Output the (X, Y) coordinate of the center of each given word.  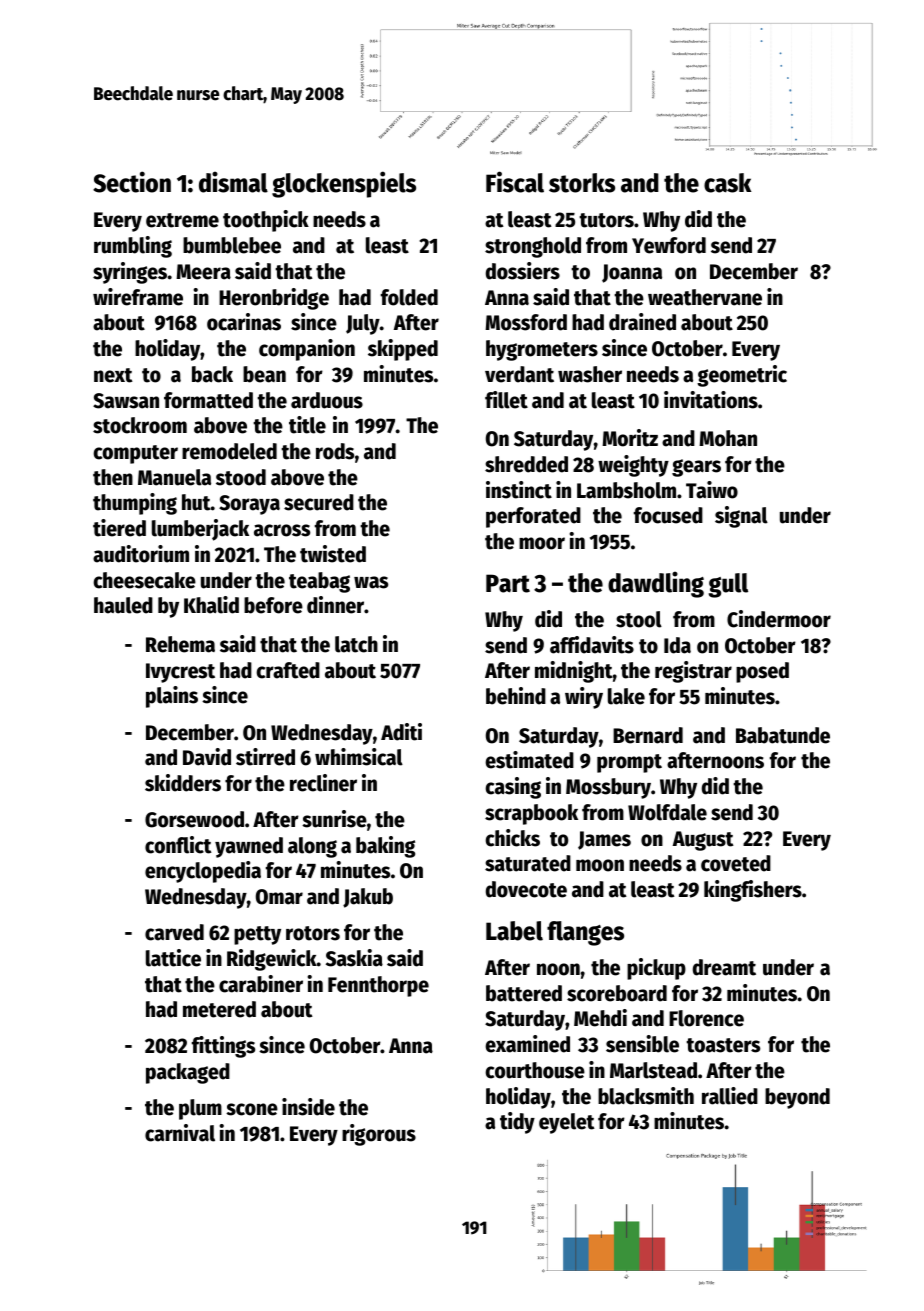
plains (172, 697)
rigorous (379, 1135)
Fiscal (515, 182)
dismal (233, 182)
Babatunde (783, 735)
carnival (180, 1133)
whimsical (359, 757)
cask (728, 183)
